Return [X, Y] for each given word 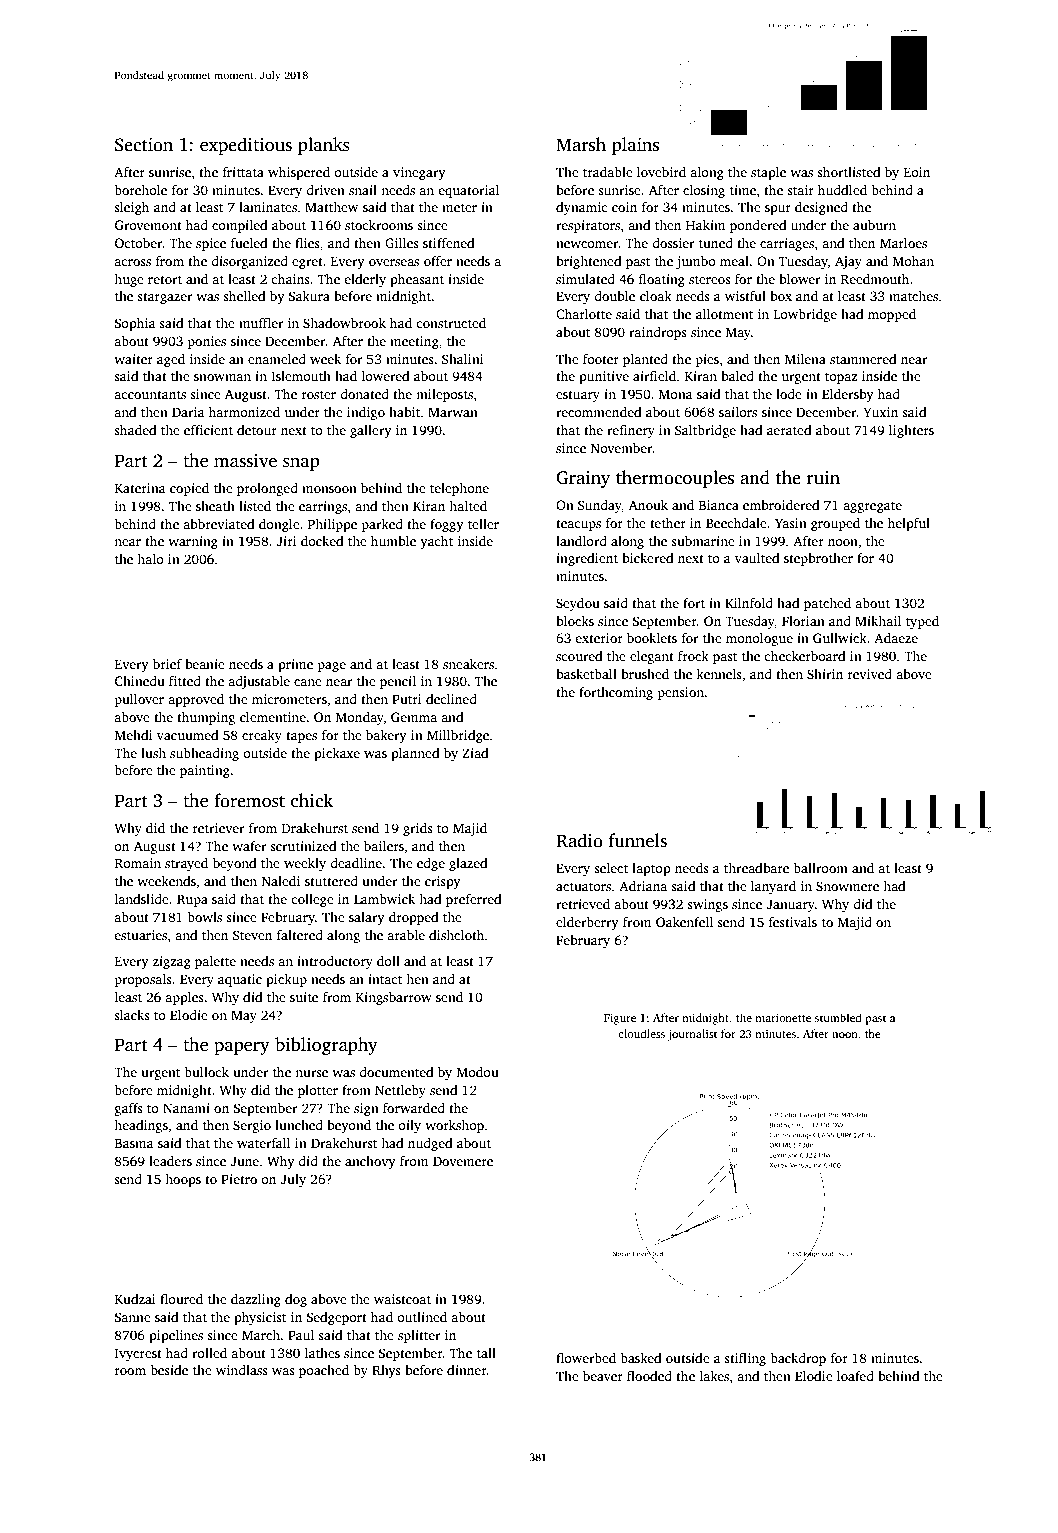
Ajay [848, 262]
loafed [855, 1376]
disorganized [249, 262]
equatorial [469, 191]
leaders [170, 1161]
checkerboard [805, 656]
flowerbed [586, 1358]
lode [789, 394]
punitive [604, 377]
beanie [205, 664]
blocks [575, 621]
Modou [478, 1072]
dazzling [256, 1300]
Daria [188, 412]
